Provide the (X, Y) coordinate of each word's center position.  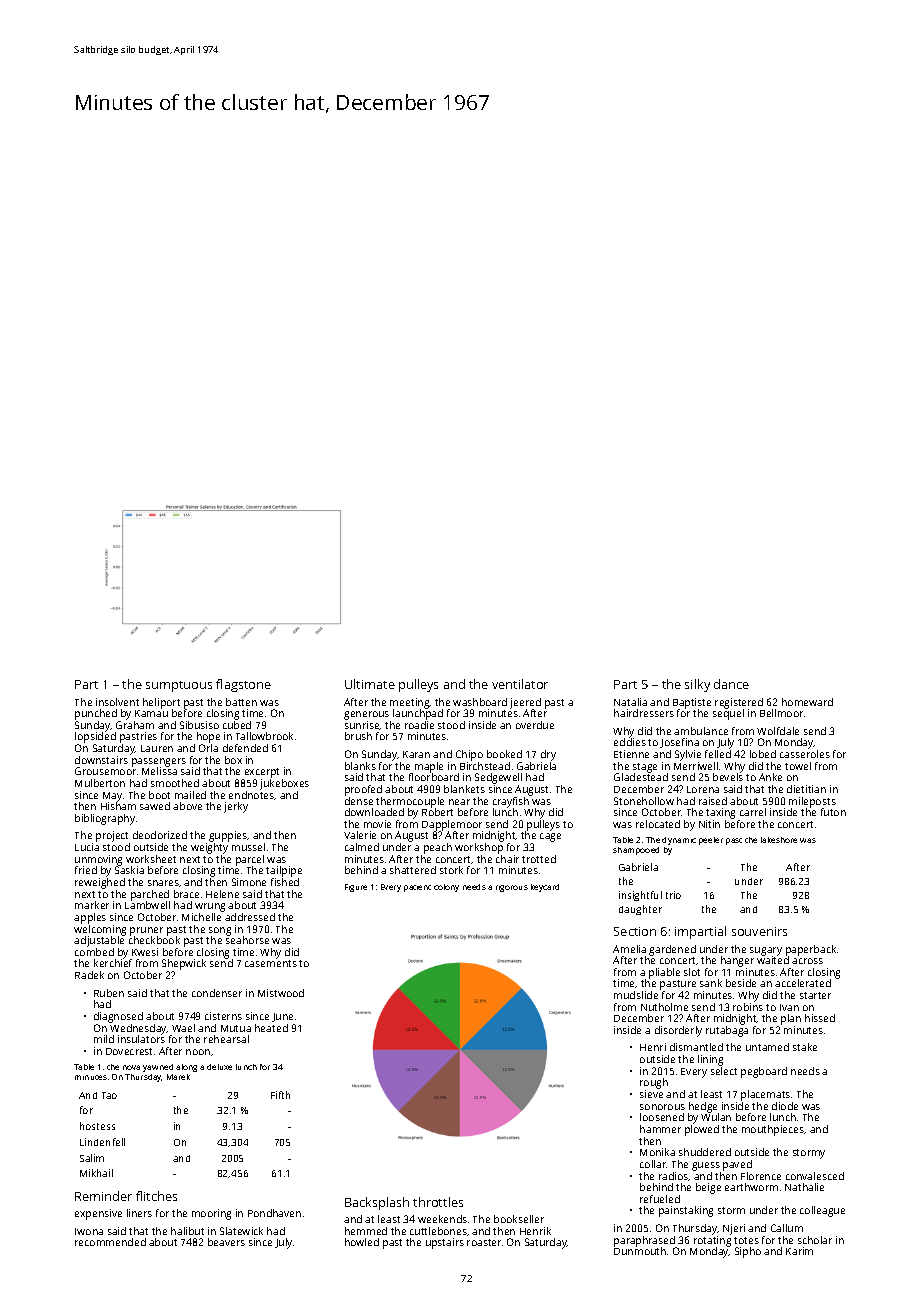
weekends (442, 1219)
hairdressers (644, 713)
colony (446, 888)
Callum (787, 1228)
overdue (535, 725)
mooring (211, 1214)
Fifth (280, 1095)
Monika (657, 1152)
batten (241, 702)
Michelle (201, 917)
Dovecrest (129, 1051)
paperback (811, 950)
